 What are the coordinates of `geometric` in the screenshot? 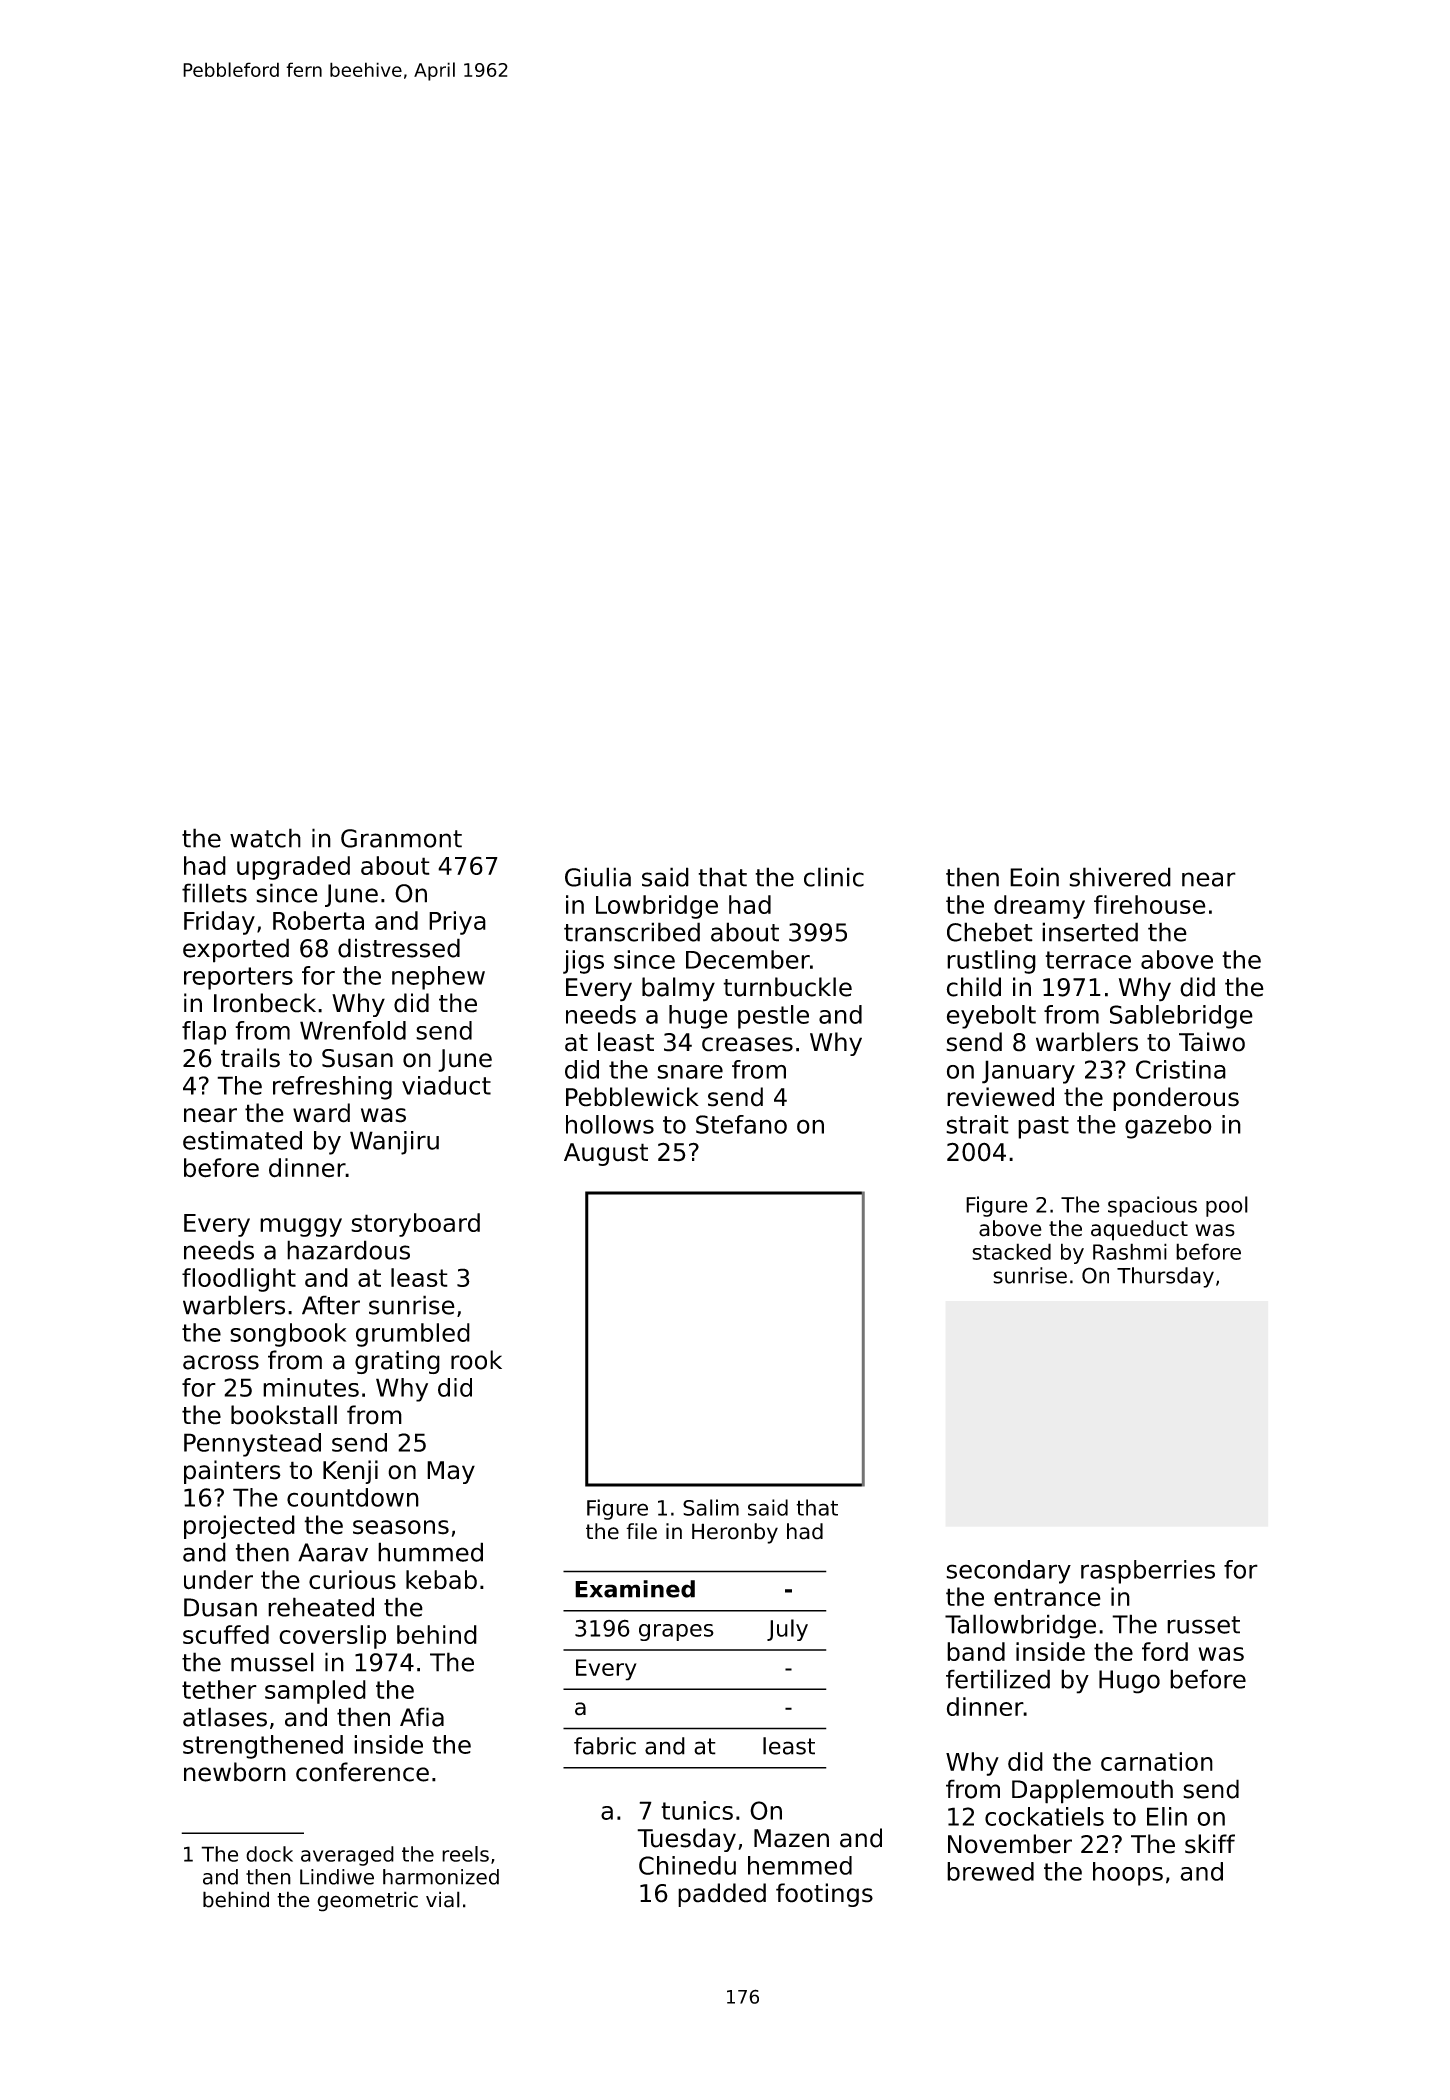 It's located at (367, 1901).
